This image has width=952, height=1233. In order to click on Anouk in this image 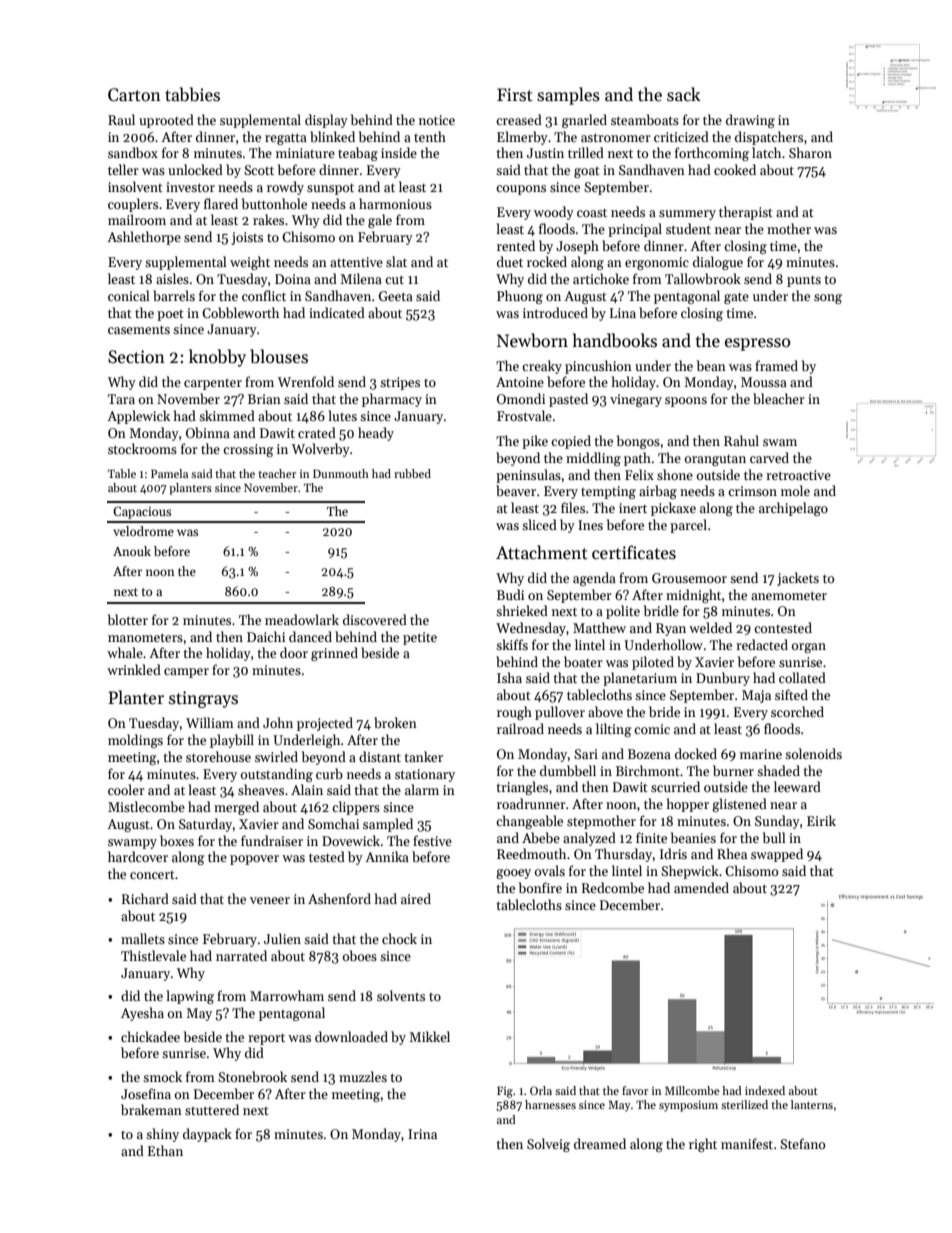, I will do `click(132, 551)`.
